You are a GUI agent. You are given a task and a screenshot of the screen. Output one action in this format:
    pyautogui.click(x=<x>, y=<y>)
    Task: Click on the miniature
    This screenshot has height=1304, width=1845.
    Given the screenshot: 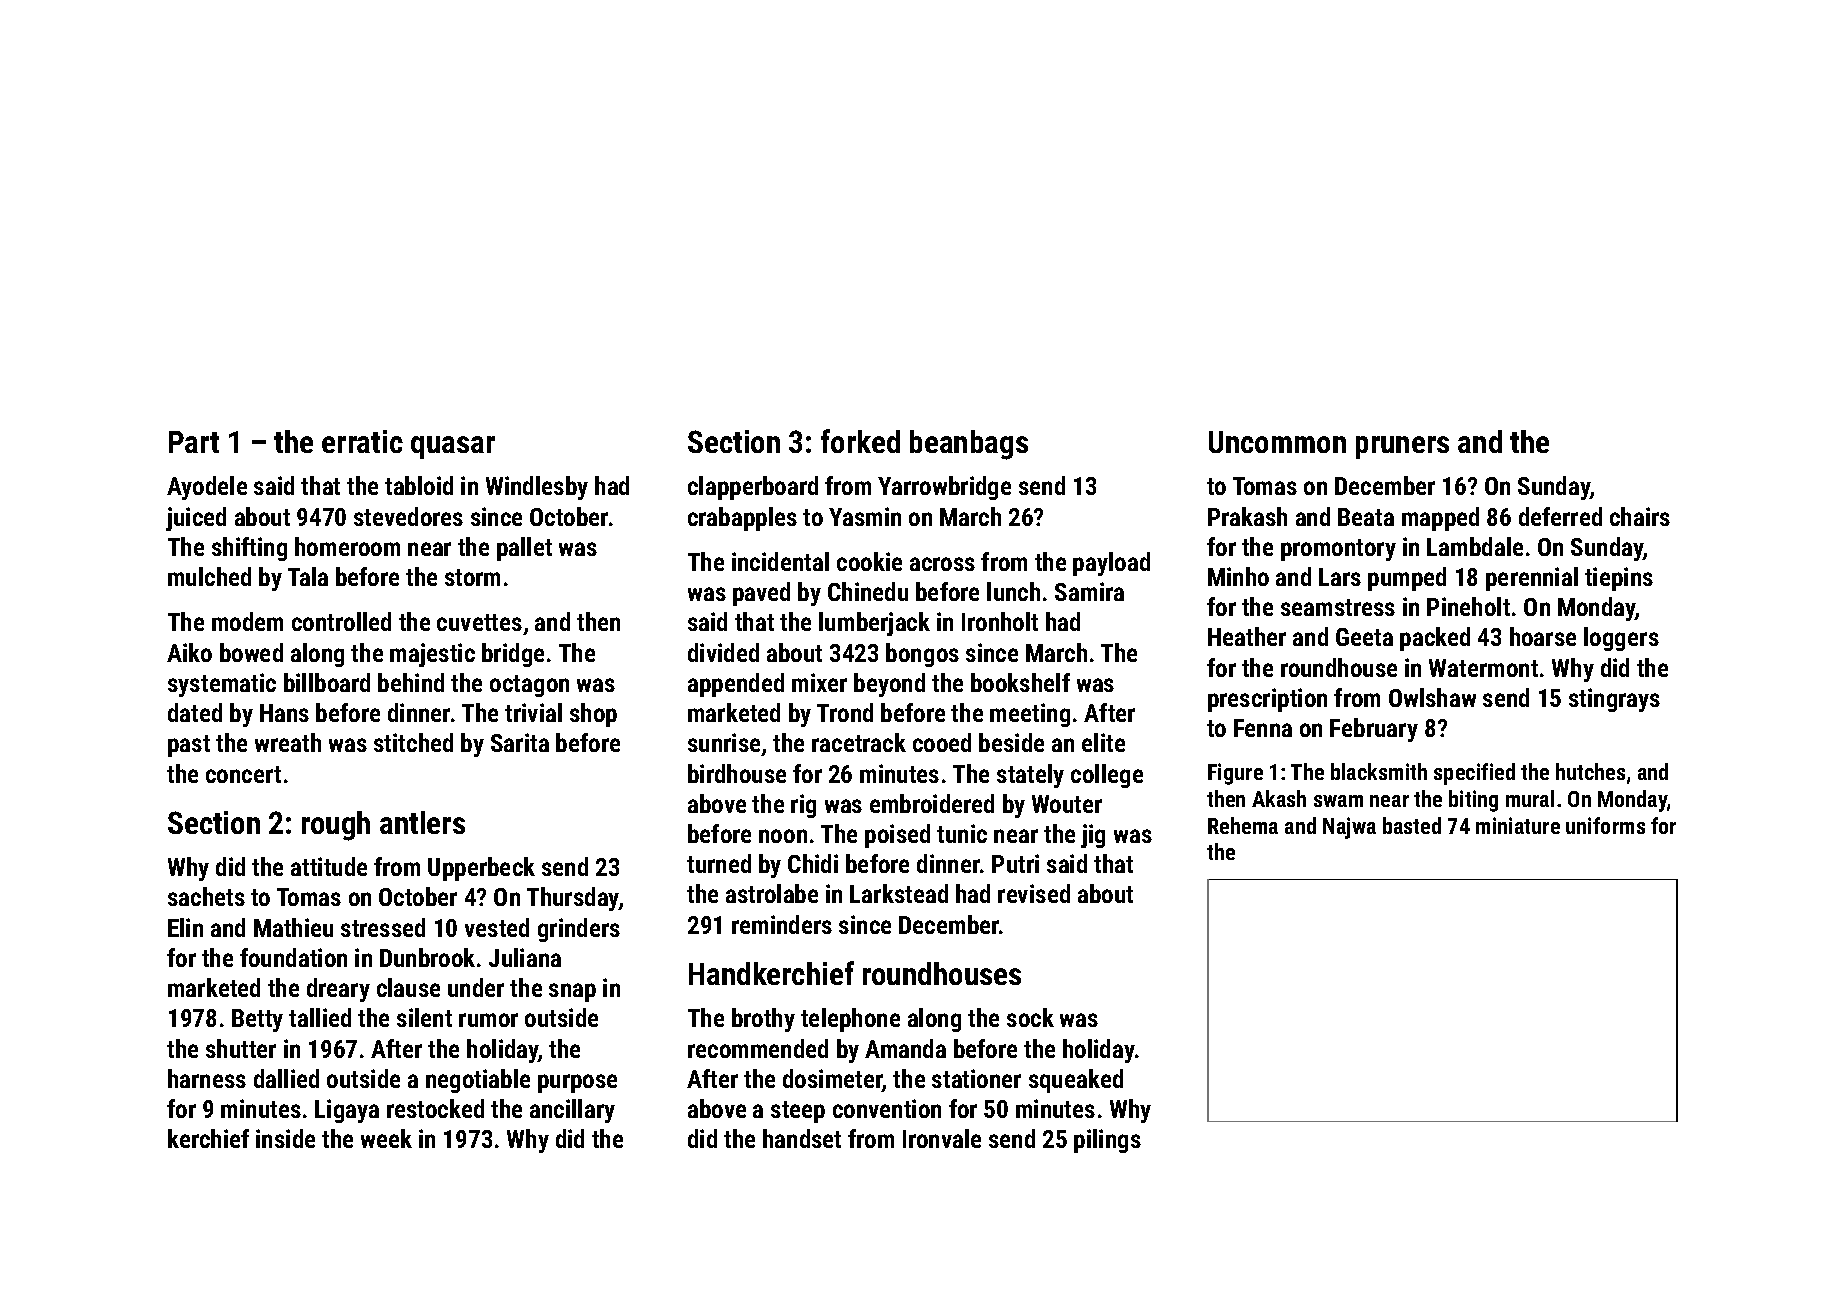 What is the action you would take?
    pyautogui.click(x=1518, y=825)
